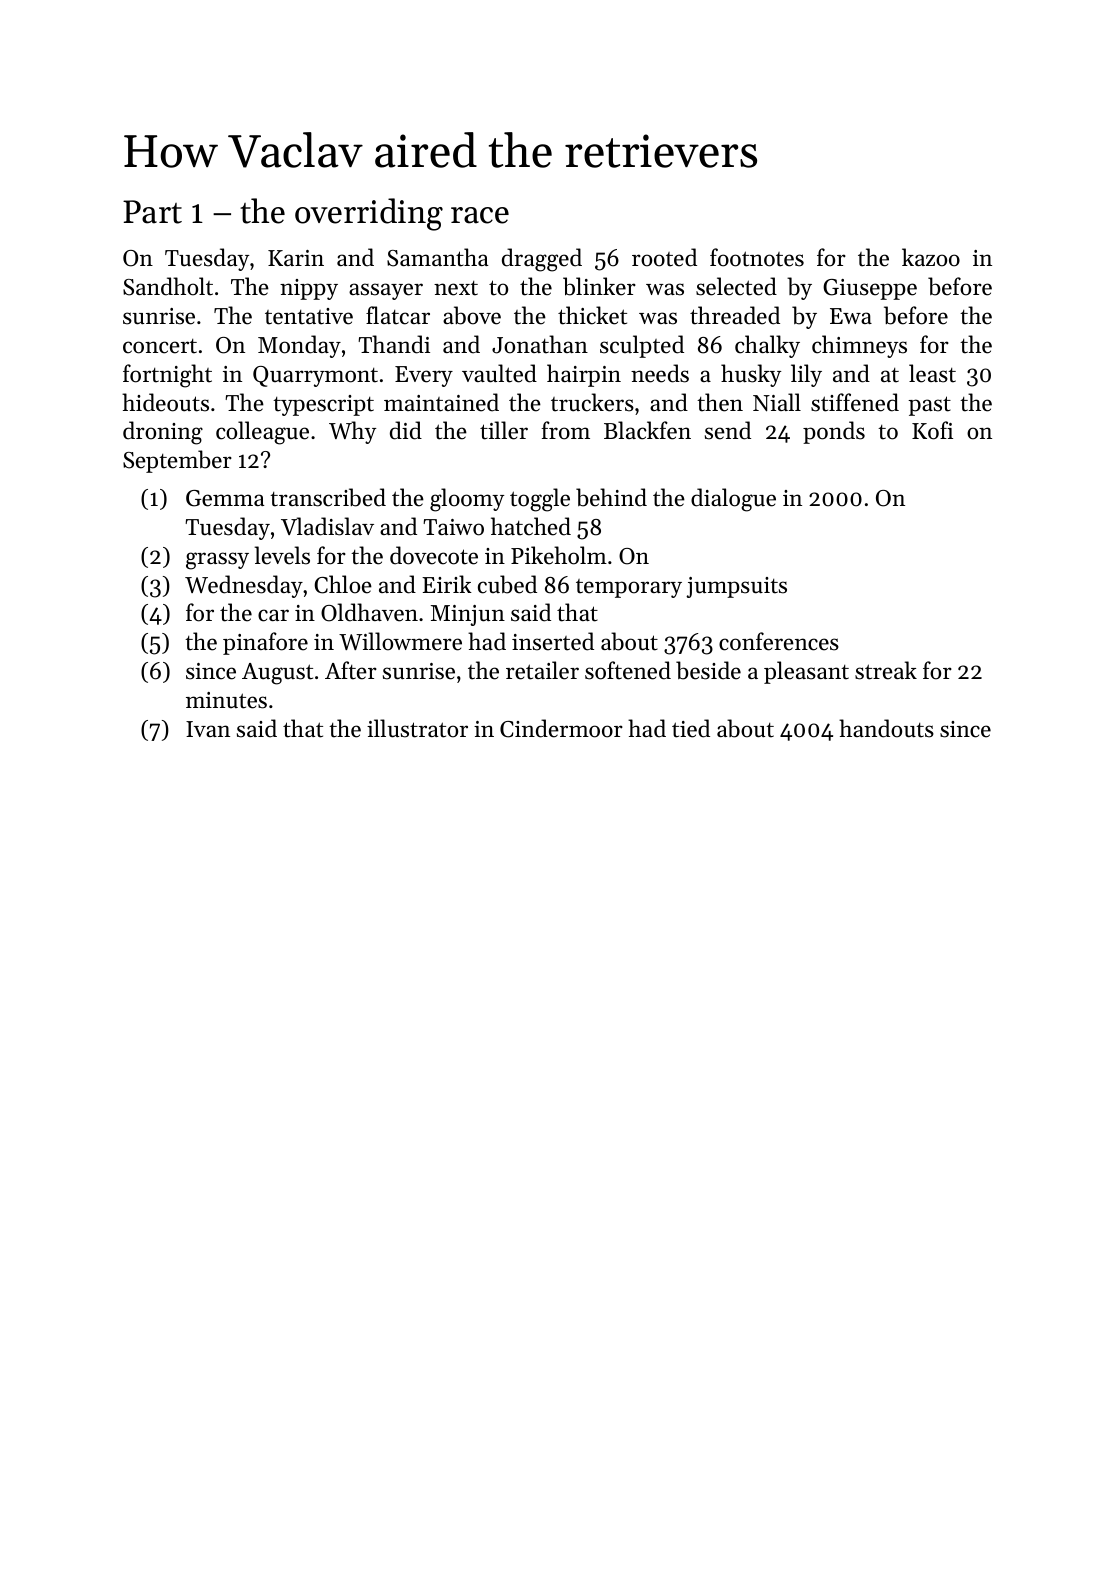 The height and width of the screenshot is (1576, 1115). What do you see at coordinates (208, 729) in the screenshot?
I see `Ivan` at bounding box center [208, 729].
